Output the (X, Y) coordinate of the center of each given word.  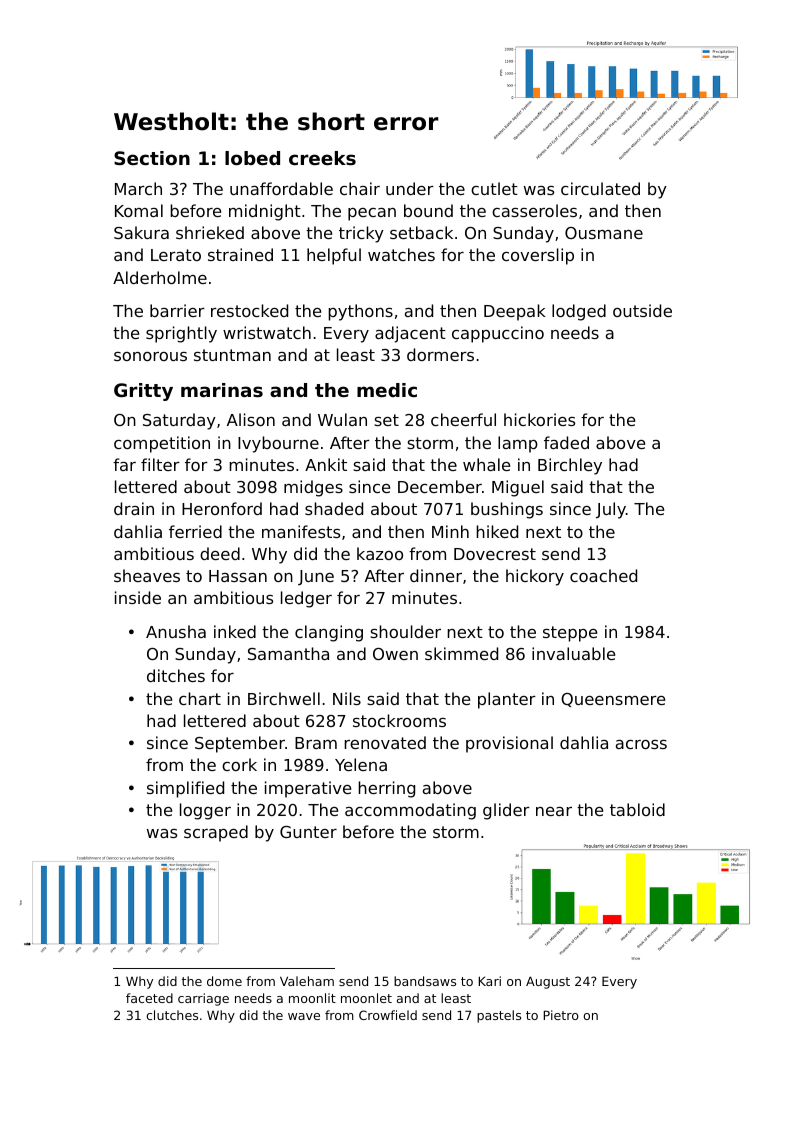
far (124, 464)
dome (224, 981)
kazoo (380, 553)
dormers (440, 354)
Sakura (141, 232)
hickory (535, 577)
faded (566, 442)
